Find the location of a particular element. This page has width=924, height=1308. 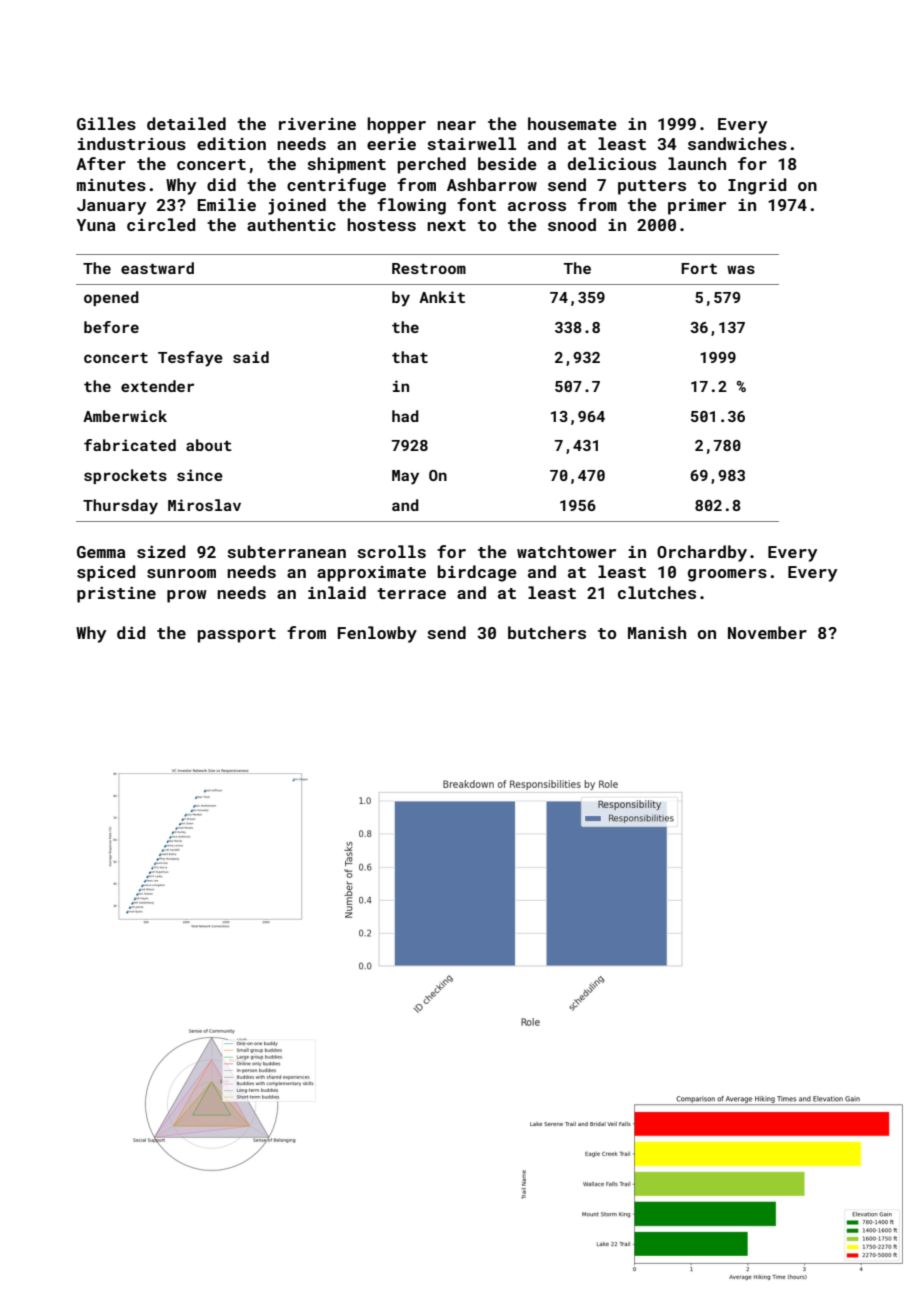

Orchardby is located at coordinates (702, 553).
